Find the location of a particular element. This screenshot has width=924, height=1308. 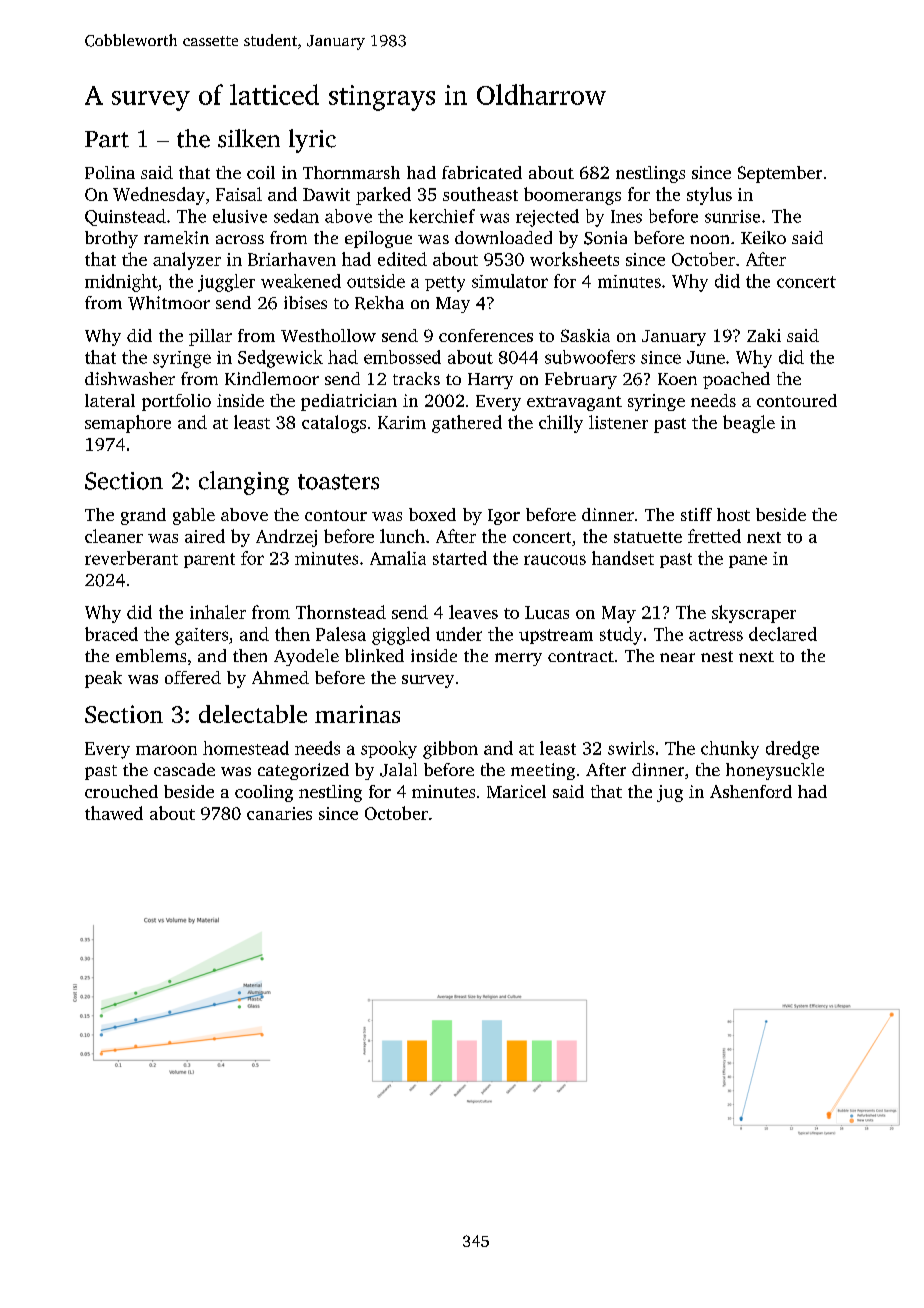

epilogue is located at coordinates (378, 239).
